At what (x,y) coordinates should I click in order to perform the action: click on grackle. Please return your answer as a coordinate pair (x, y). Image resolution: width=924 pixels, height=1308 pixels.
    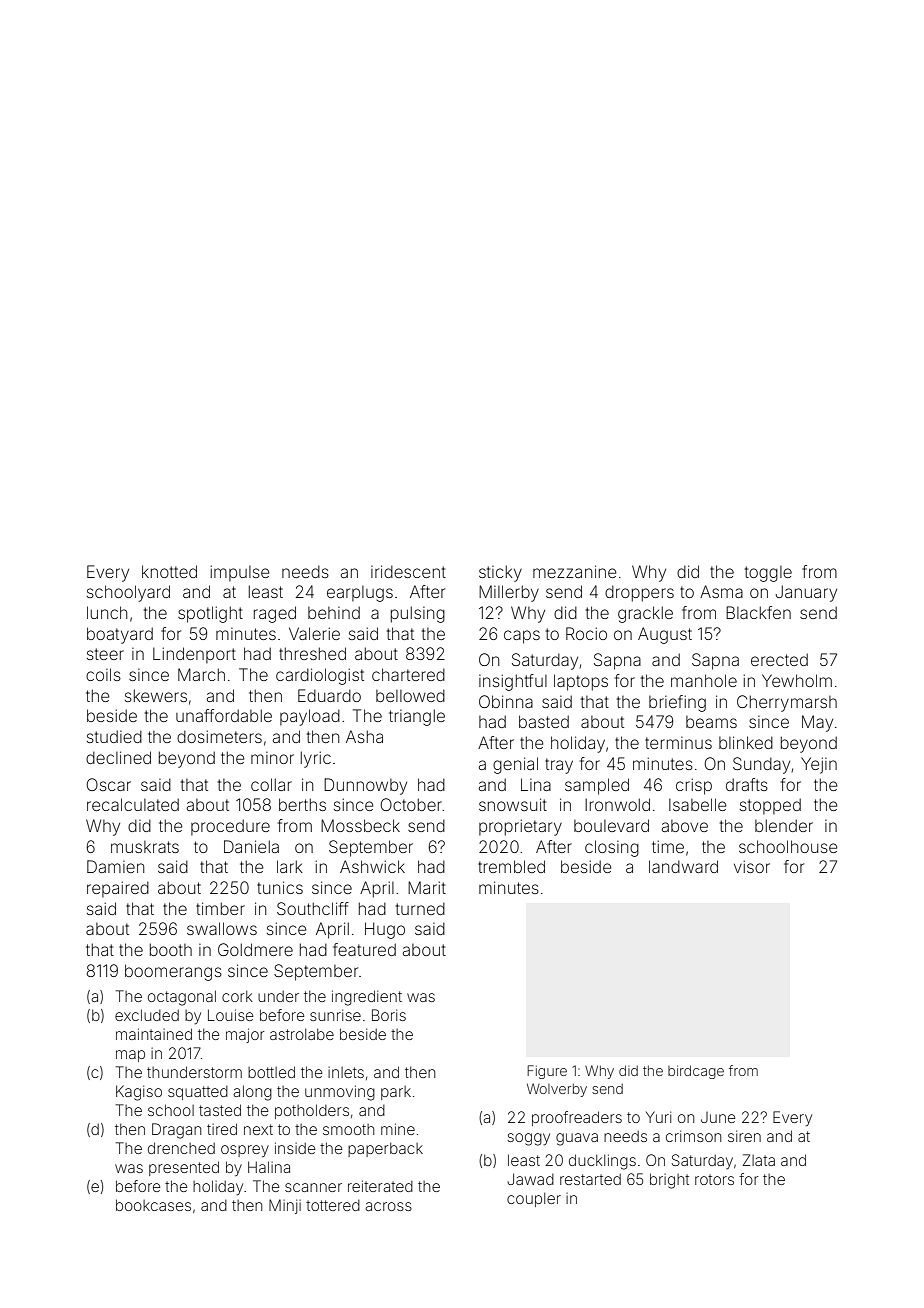
    Looking at the image, I should click on (645, 614).
